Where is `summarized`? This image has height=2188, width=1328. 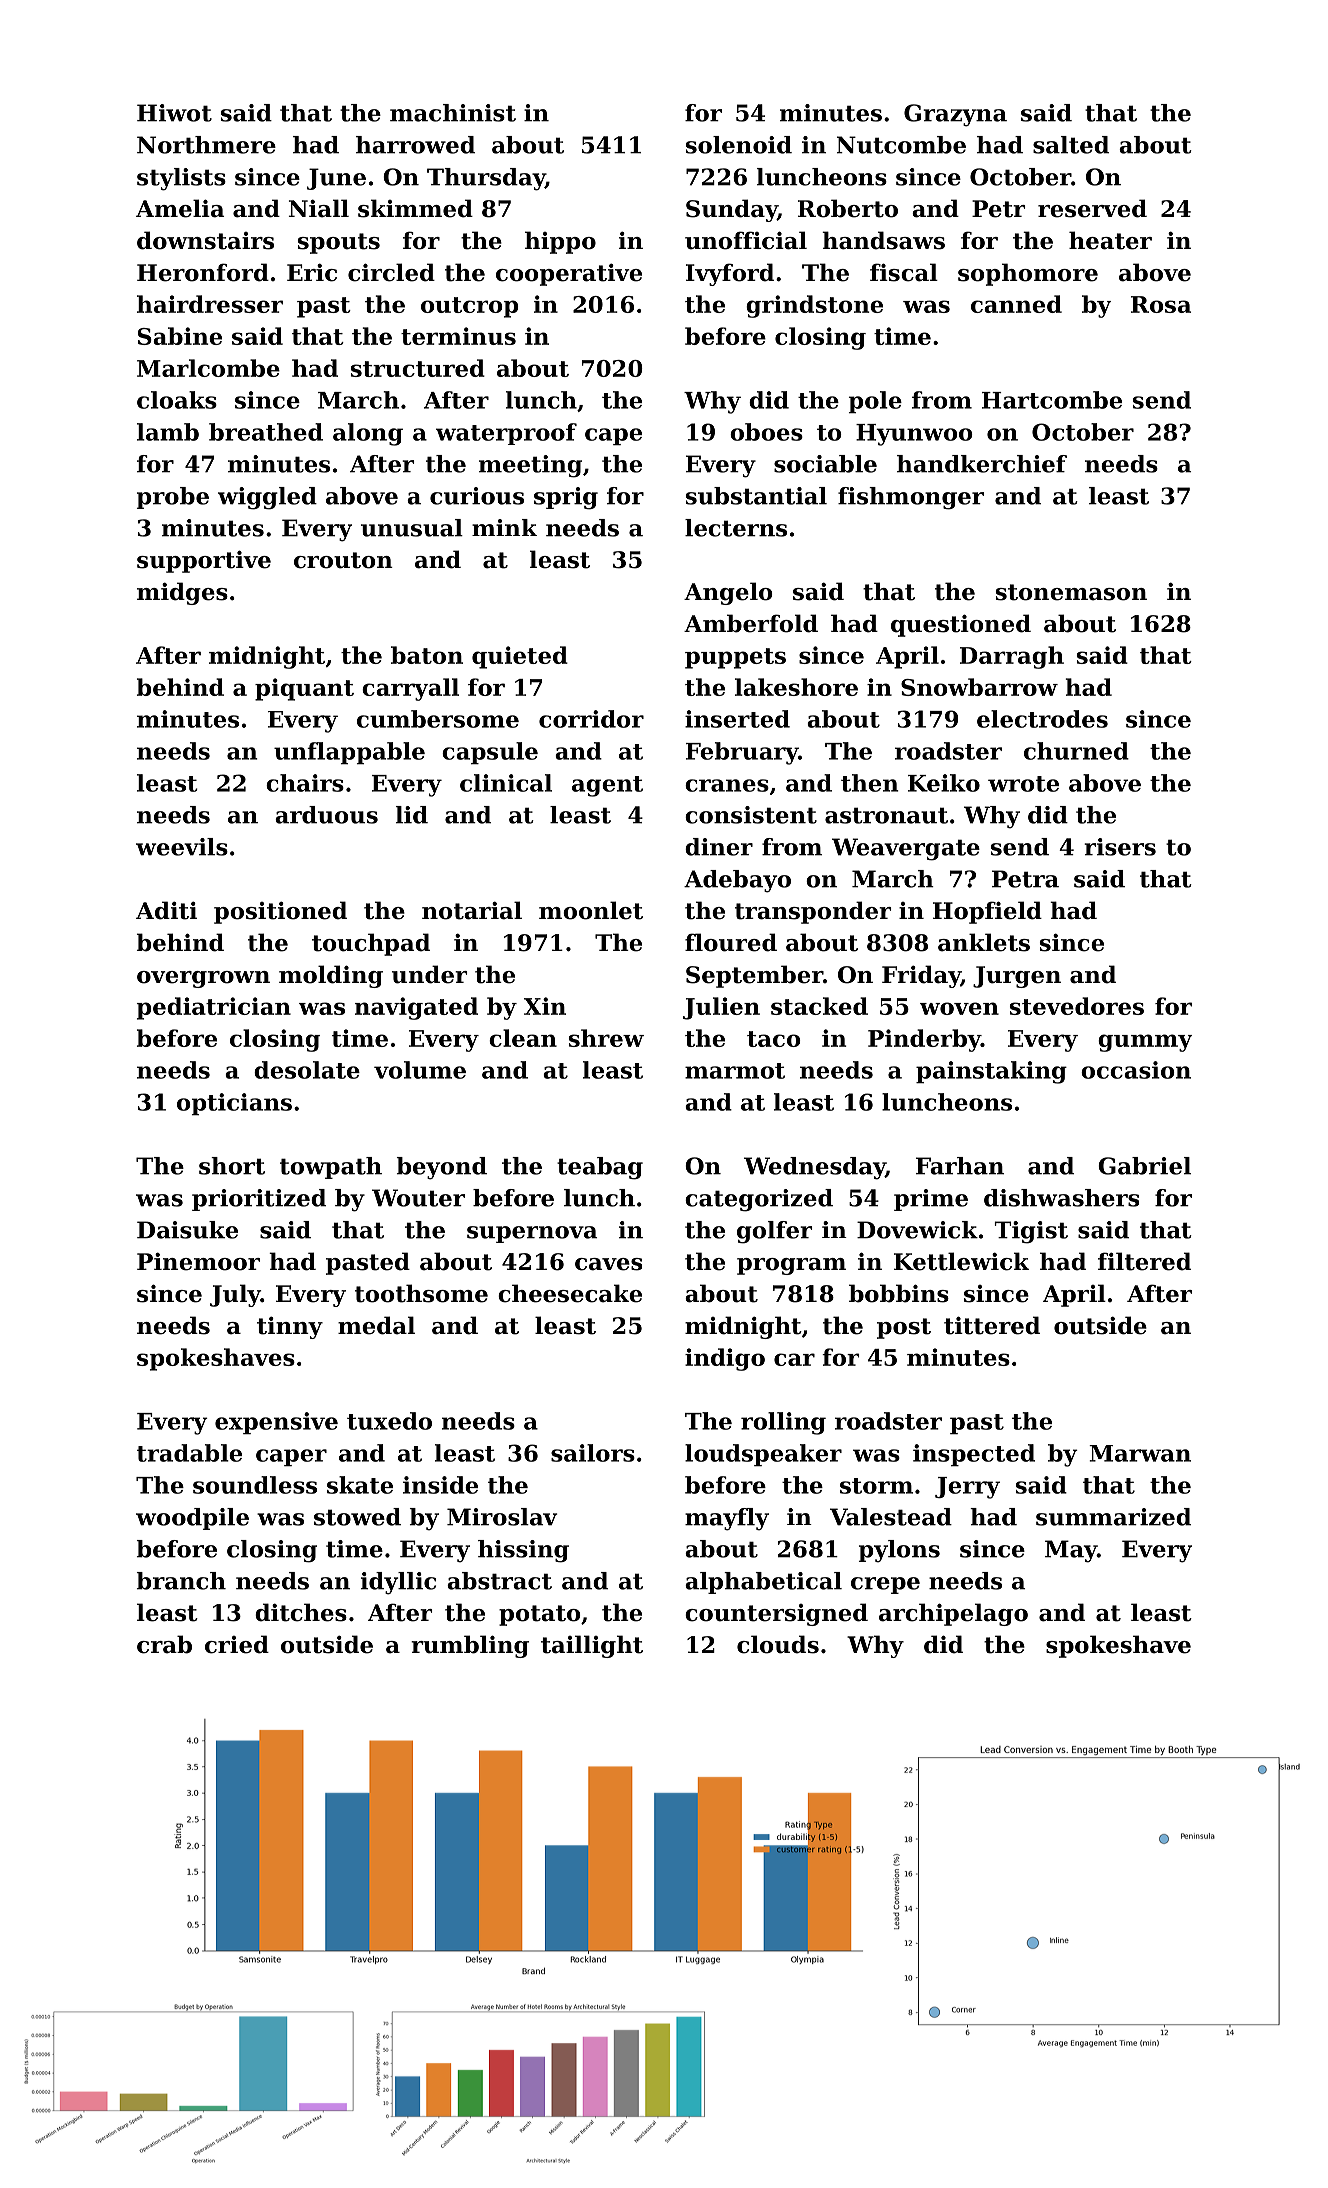
summarized is located at coordinates (1113, 1517).
